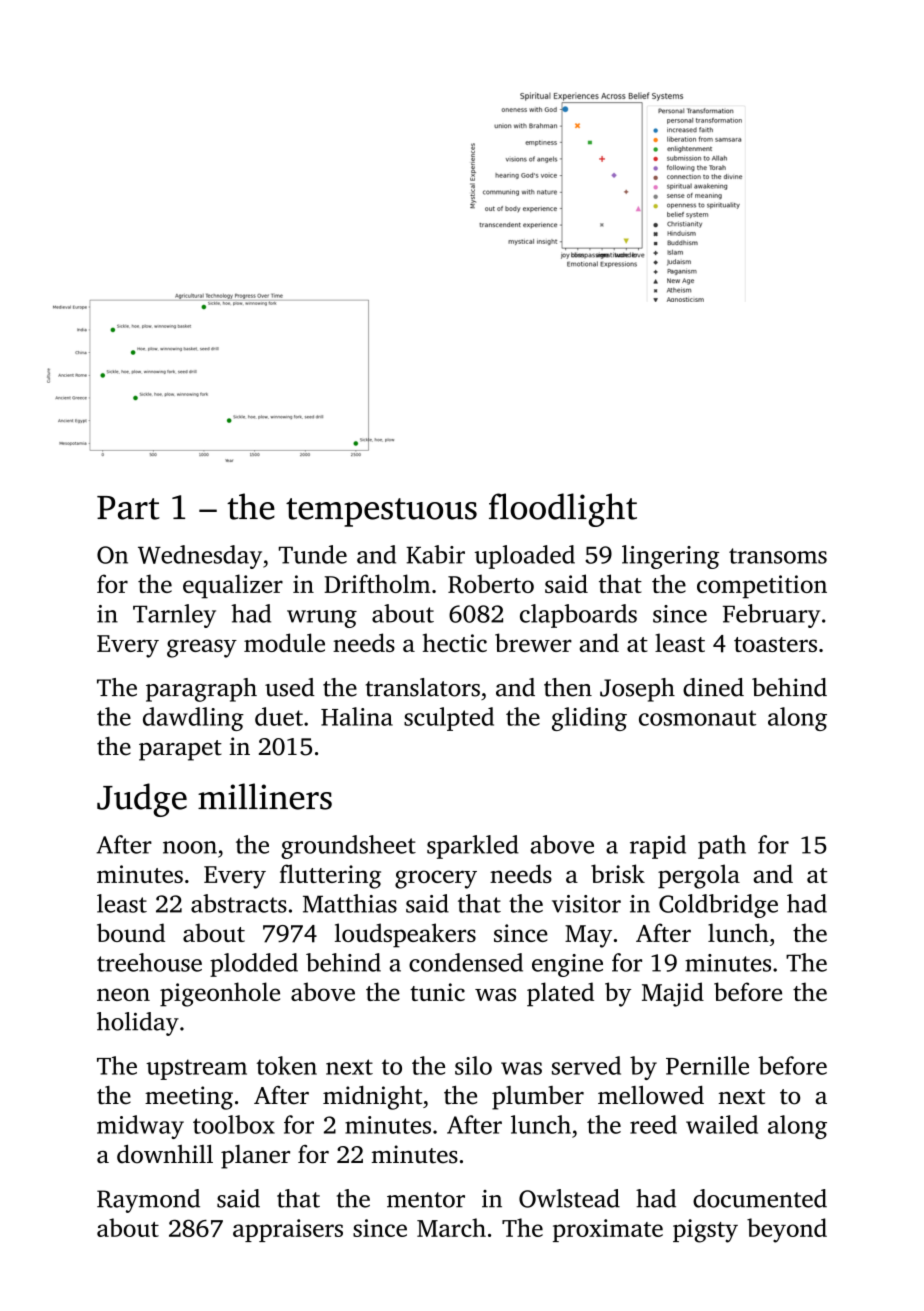 The width and height of the page is (924, 1311). I want to click on floodlight, so click(563, 510).
